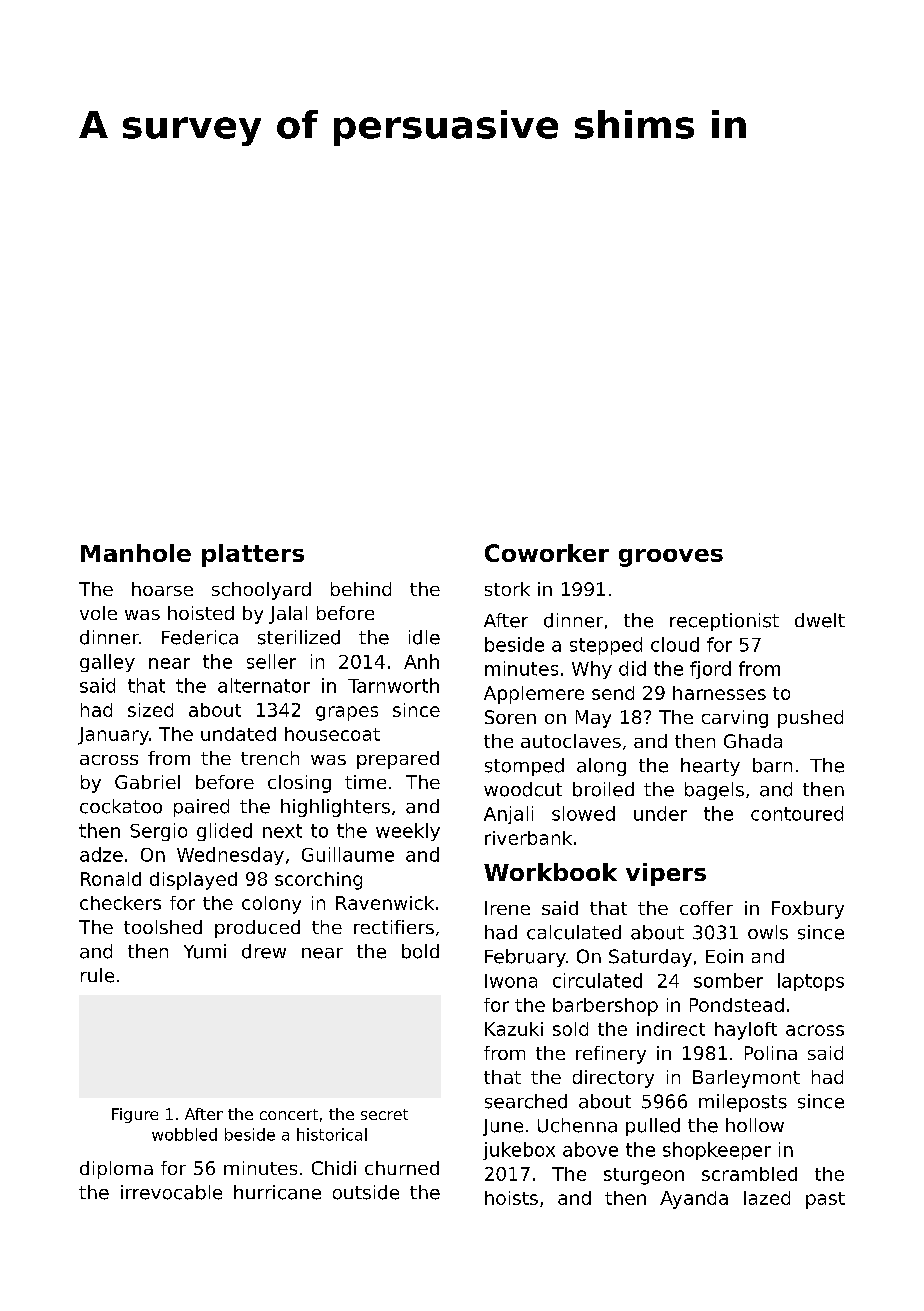  What do you see at coordinates (772, 765) in the document?
I see `barn` at bounding box center [772, 765].
